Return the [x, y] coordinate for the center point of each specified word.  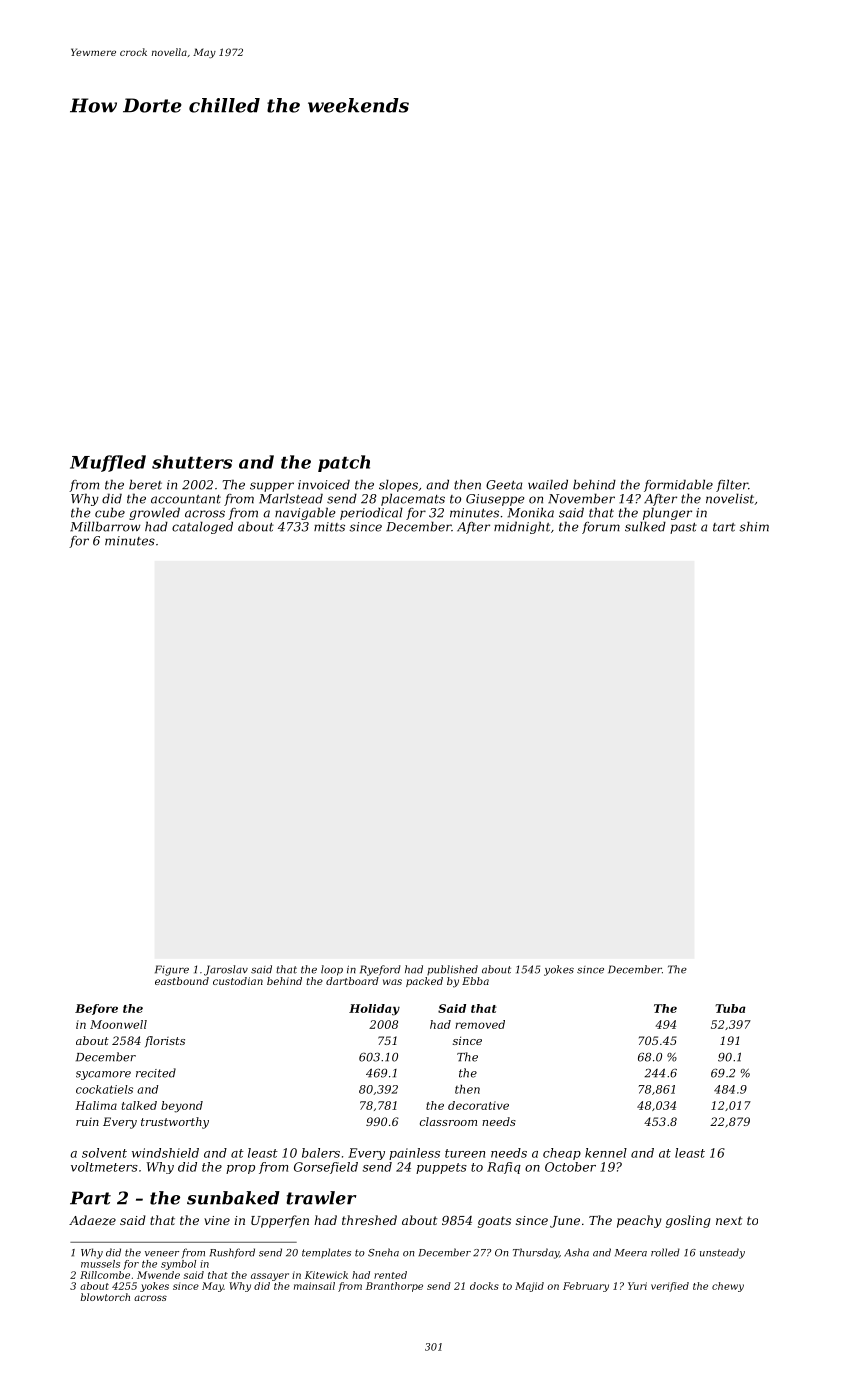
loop [332, 970]
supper [272, 487]
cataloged [202, 527]
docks [484, 1286]
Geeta [504, 485]
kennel [606, 1153]
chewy [728, 1287]
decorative [478, 1105]
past [683, 528]
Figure [172, 970]
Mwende [158, 1275]
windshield [165, 1153]
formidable [678, 485]
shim [754, 526]
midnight [522, 527]
